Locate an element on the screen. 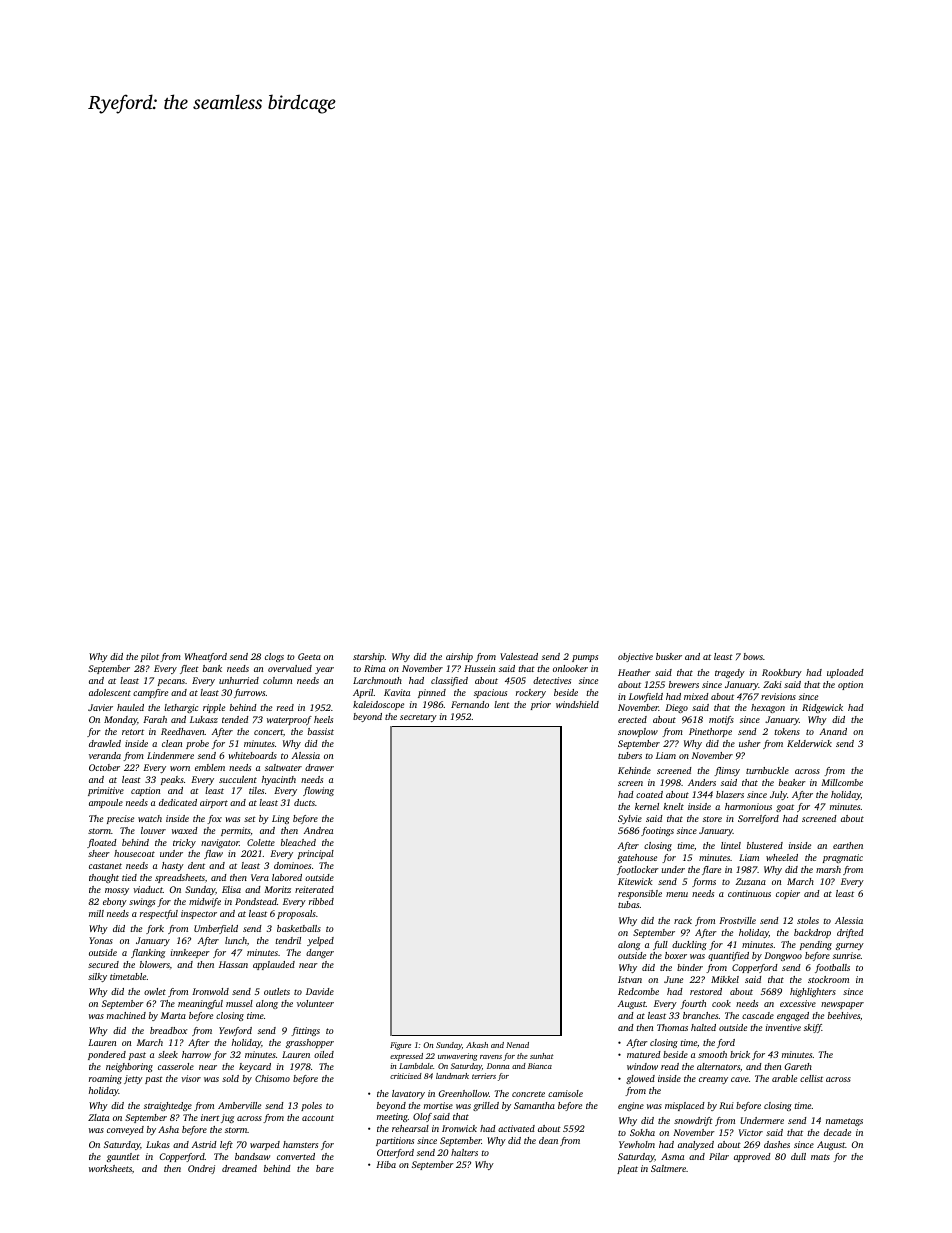  turnbuckle is located at coordinates (767, 770).
